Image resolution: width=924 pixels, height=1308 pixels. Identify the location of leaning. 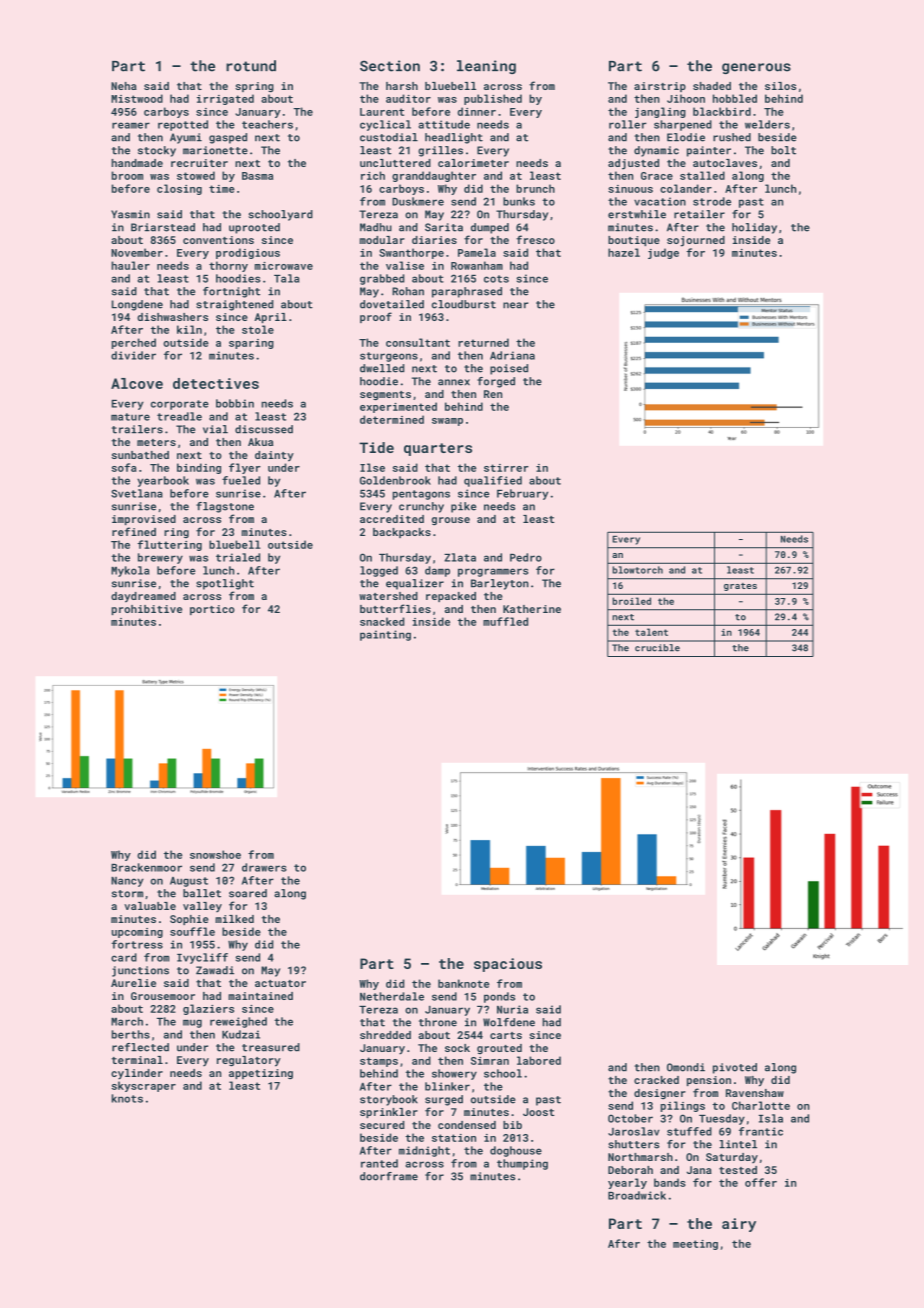
(486, 67).
